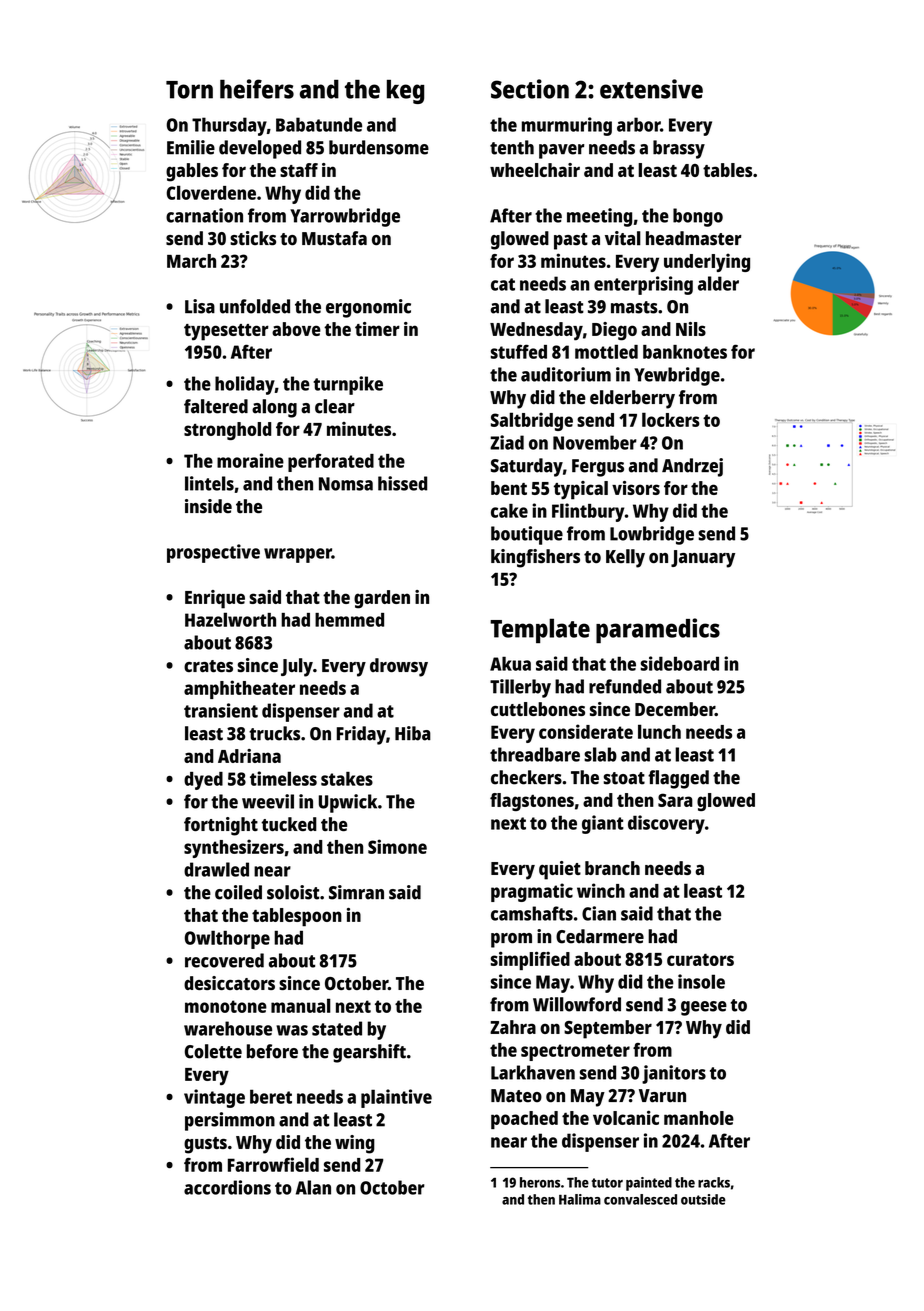  Describe the element at coordinates (245, 385) in the screenshot. I see `holiday` at that location.
